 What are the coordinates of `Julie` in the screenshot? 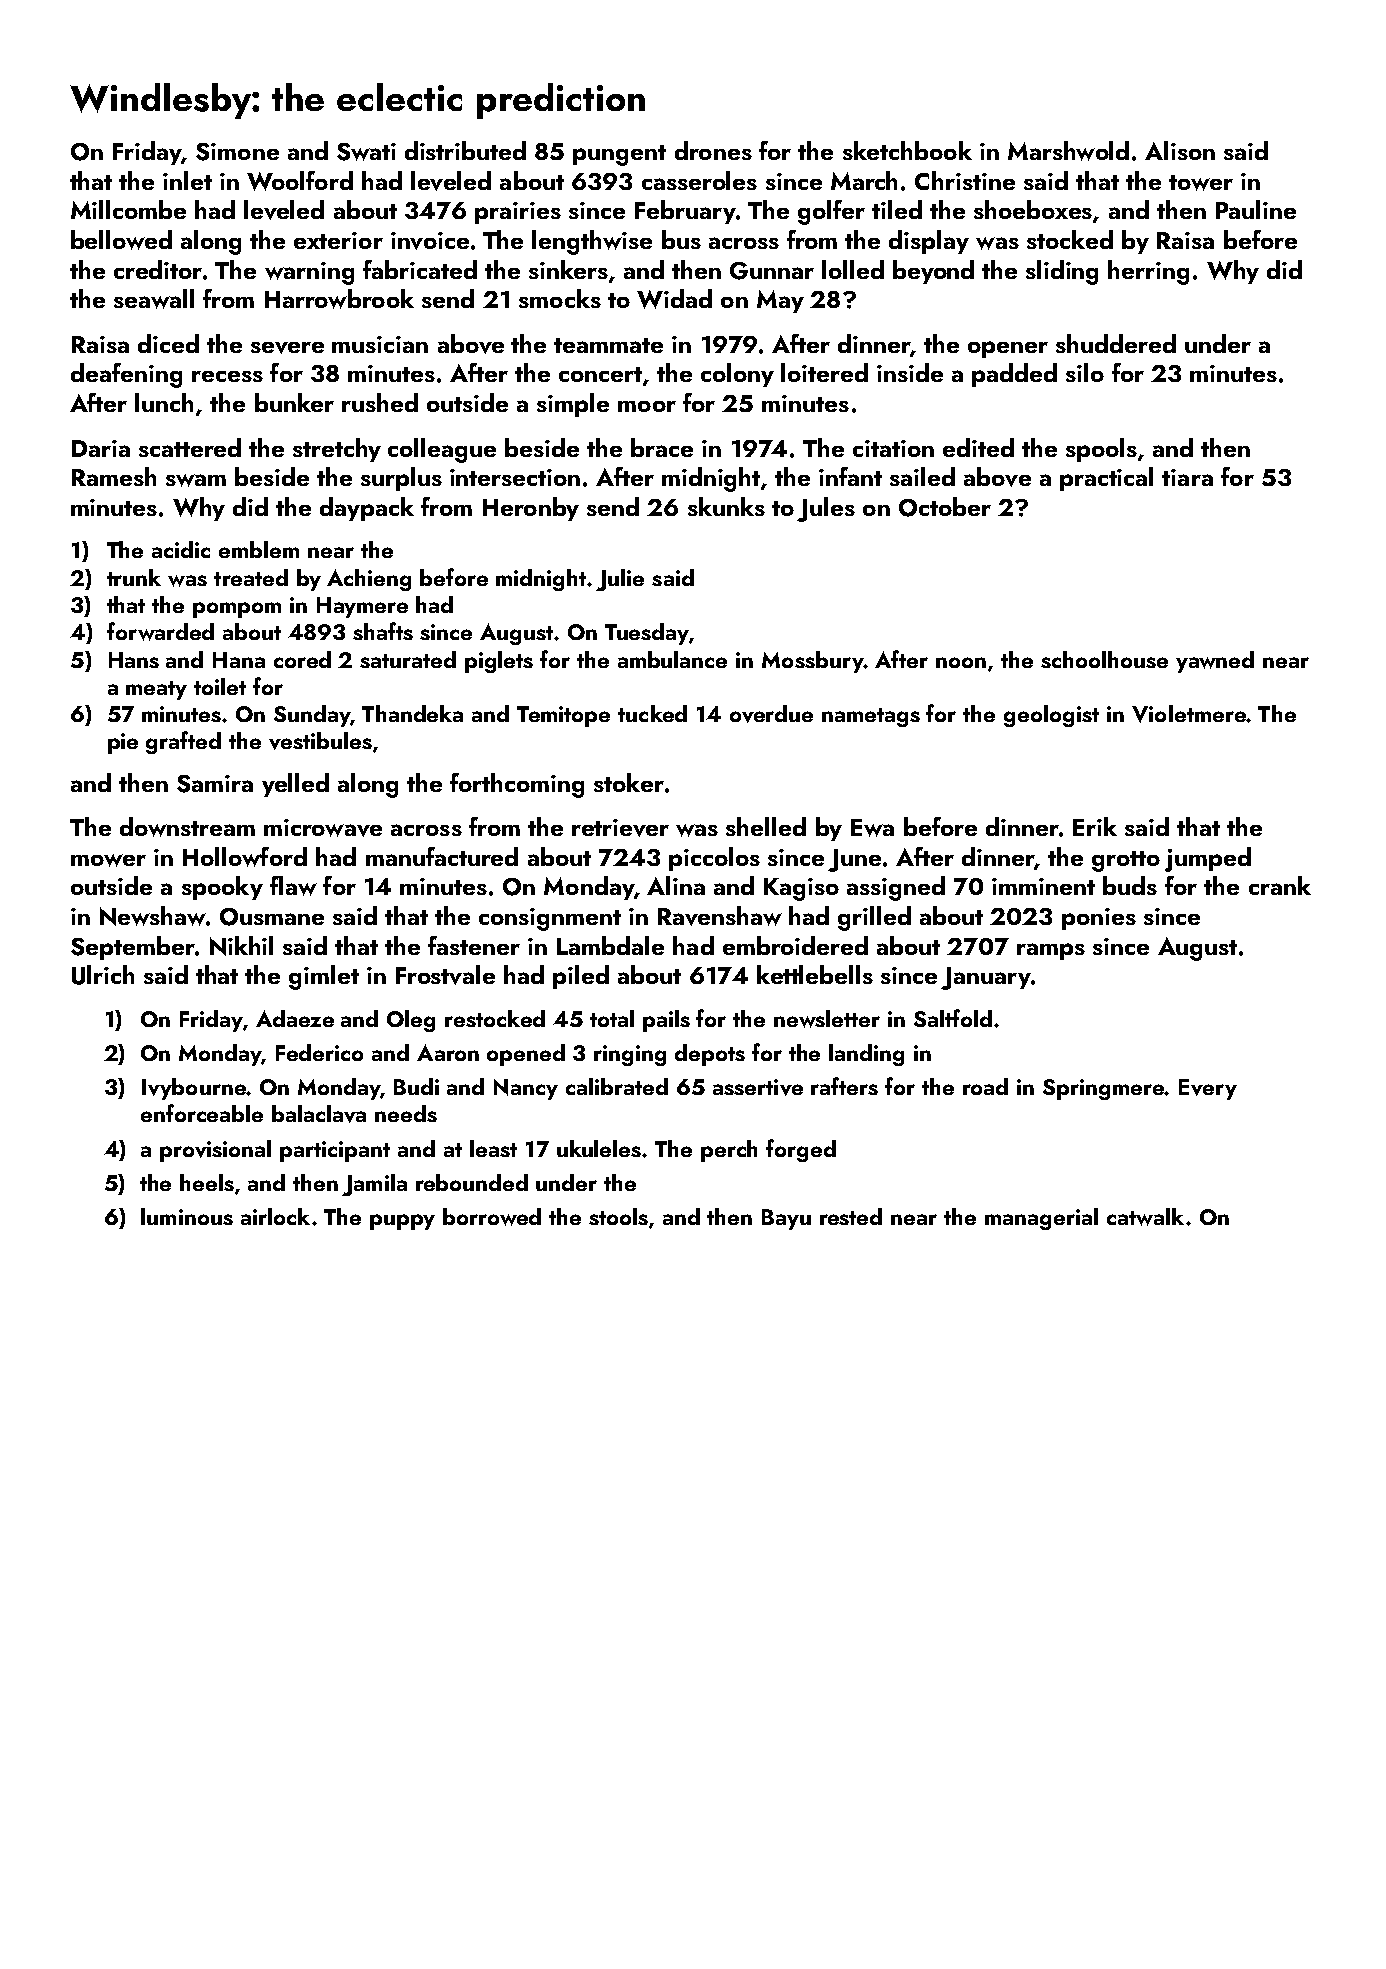 It's located at (620, 580).
